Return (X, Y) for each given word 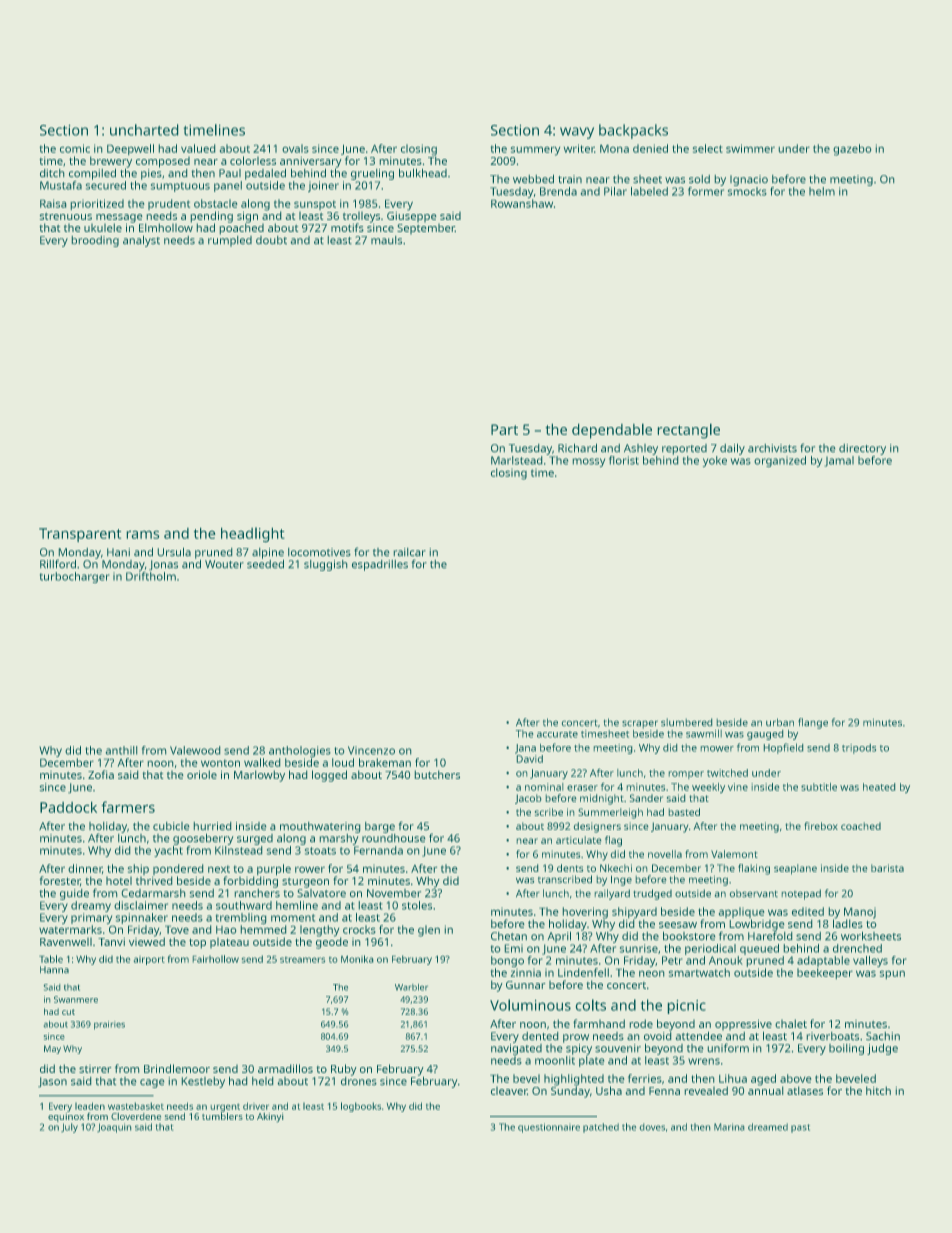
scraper (640, 725)
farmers (128, 807)
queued (759, 949)
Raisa (53, 203)
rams (143, 535)
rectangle (689, 431)
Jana (525, 749)
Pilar (615, 191)
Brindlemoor (177, 1068)
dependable (612, 431)
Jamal (839, 461)
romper (686, 775)
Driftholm (151, 576)
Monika (357, 959)
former (706, 191)
